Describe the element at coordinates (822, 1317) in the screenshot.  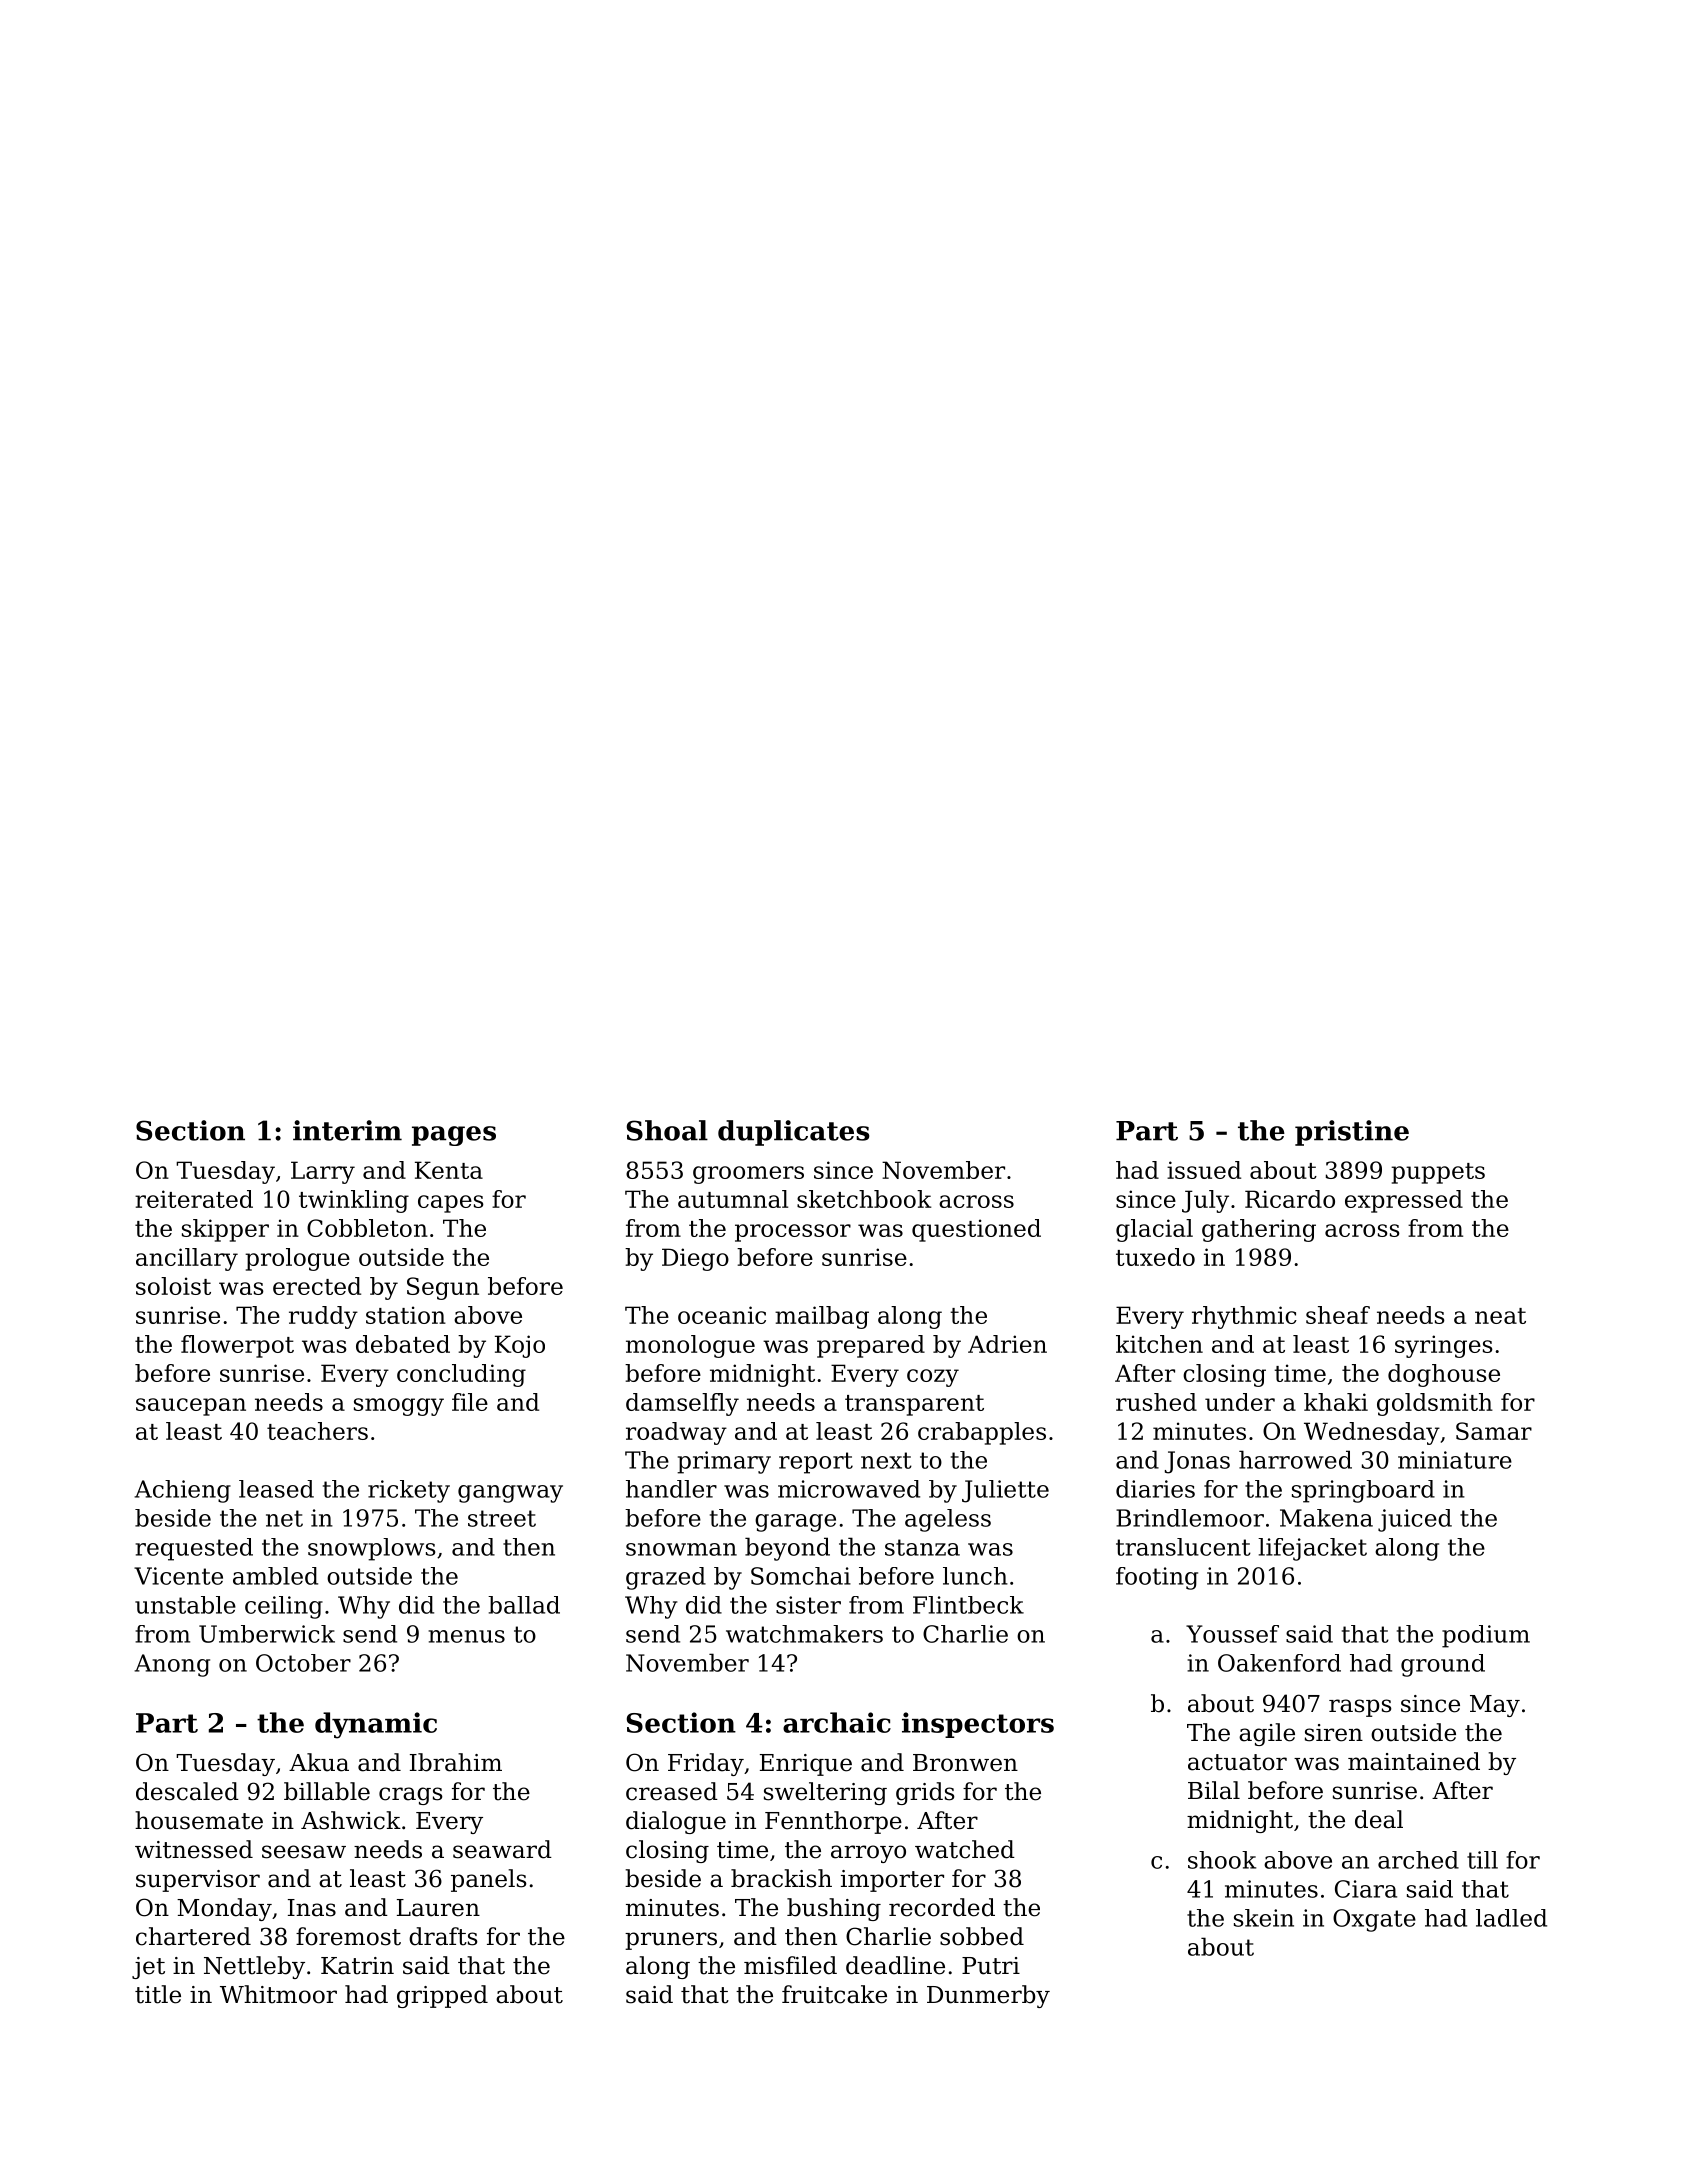
I see `mailbag` at that location.
